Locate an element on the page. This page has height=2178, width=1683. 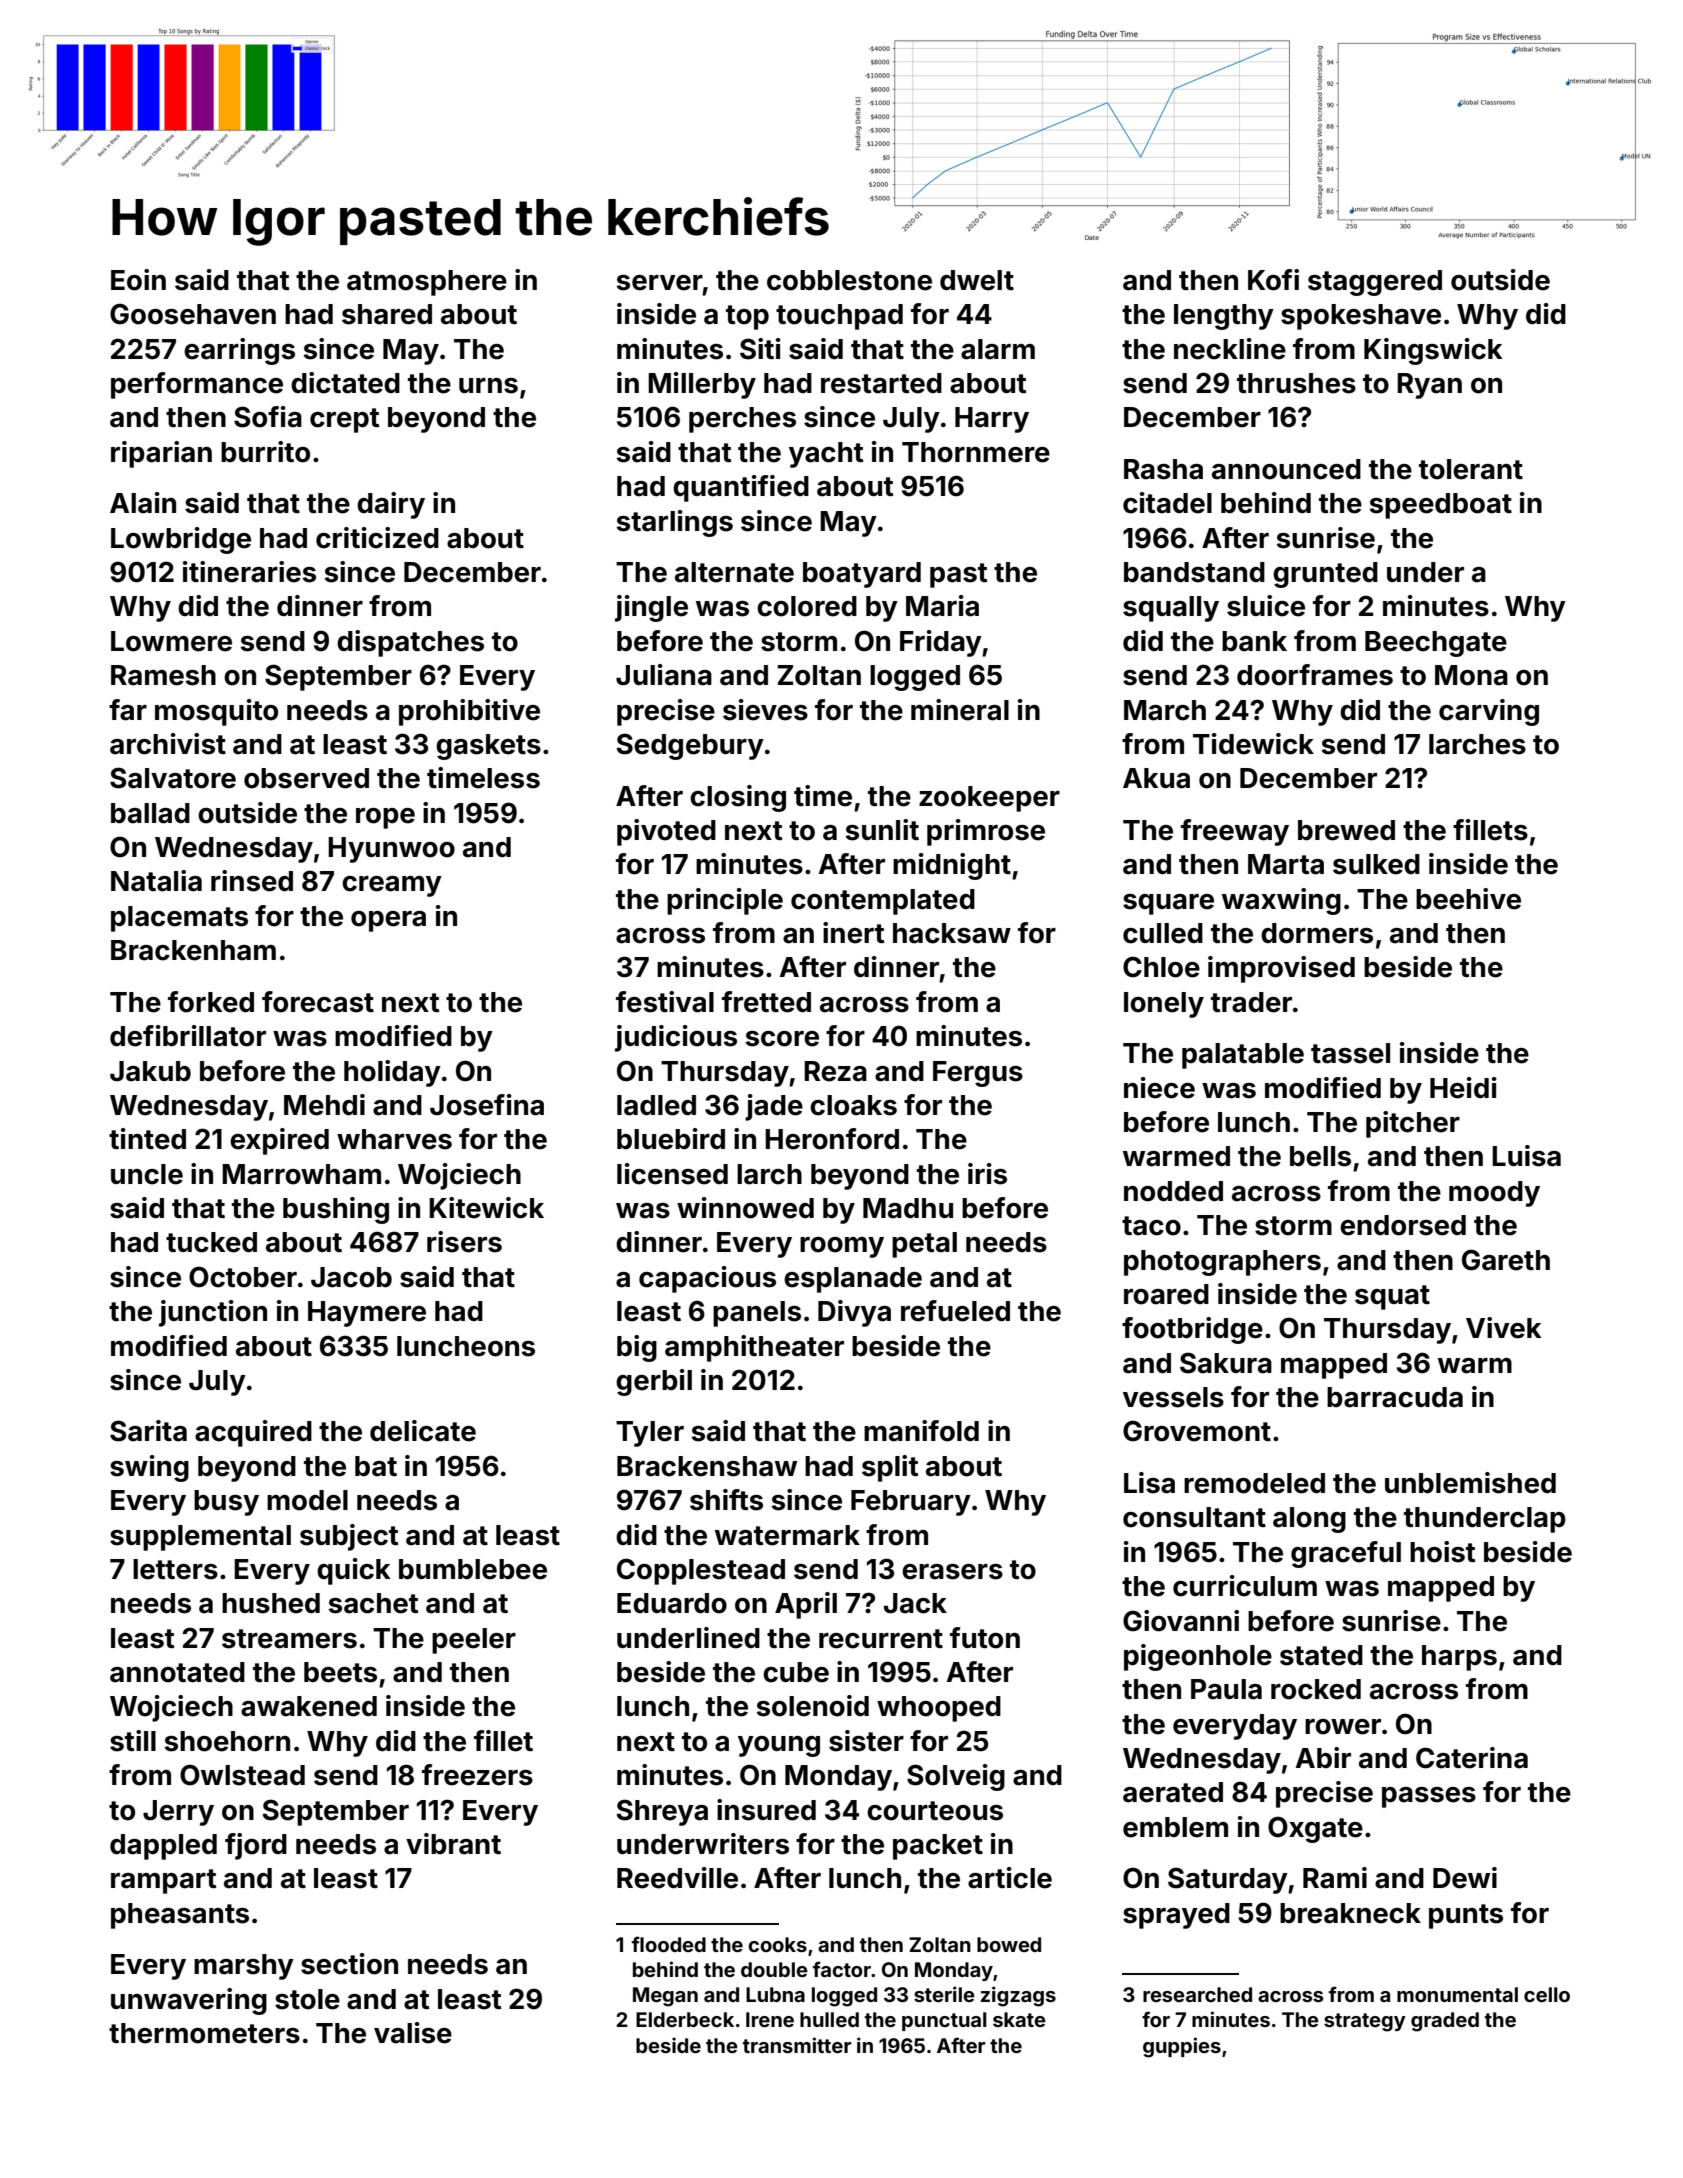
Lowmere is located at coordinates (171, 641).
